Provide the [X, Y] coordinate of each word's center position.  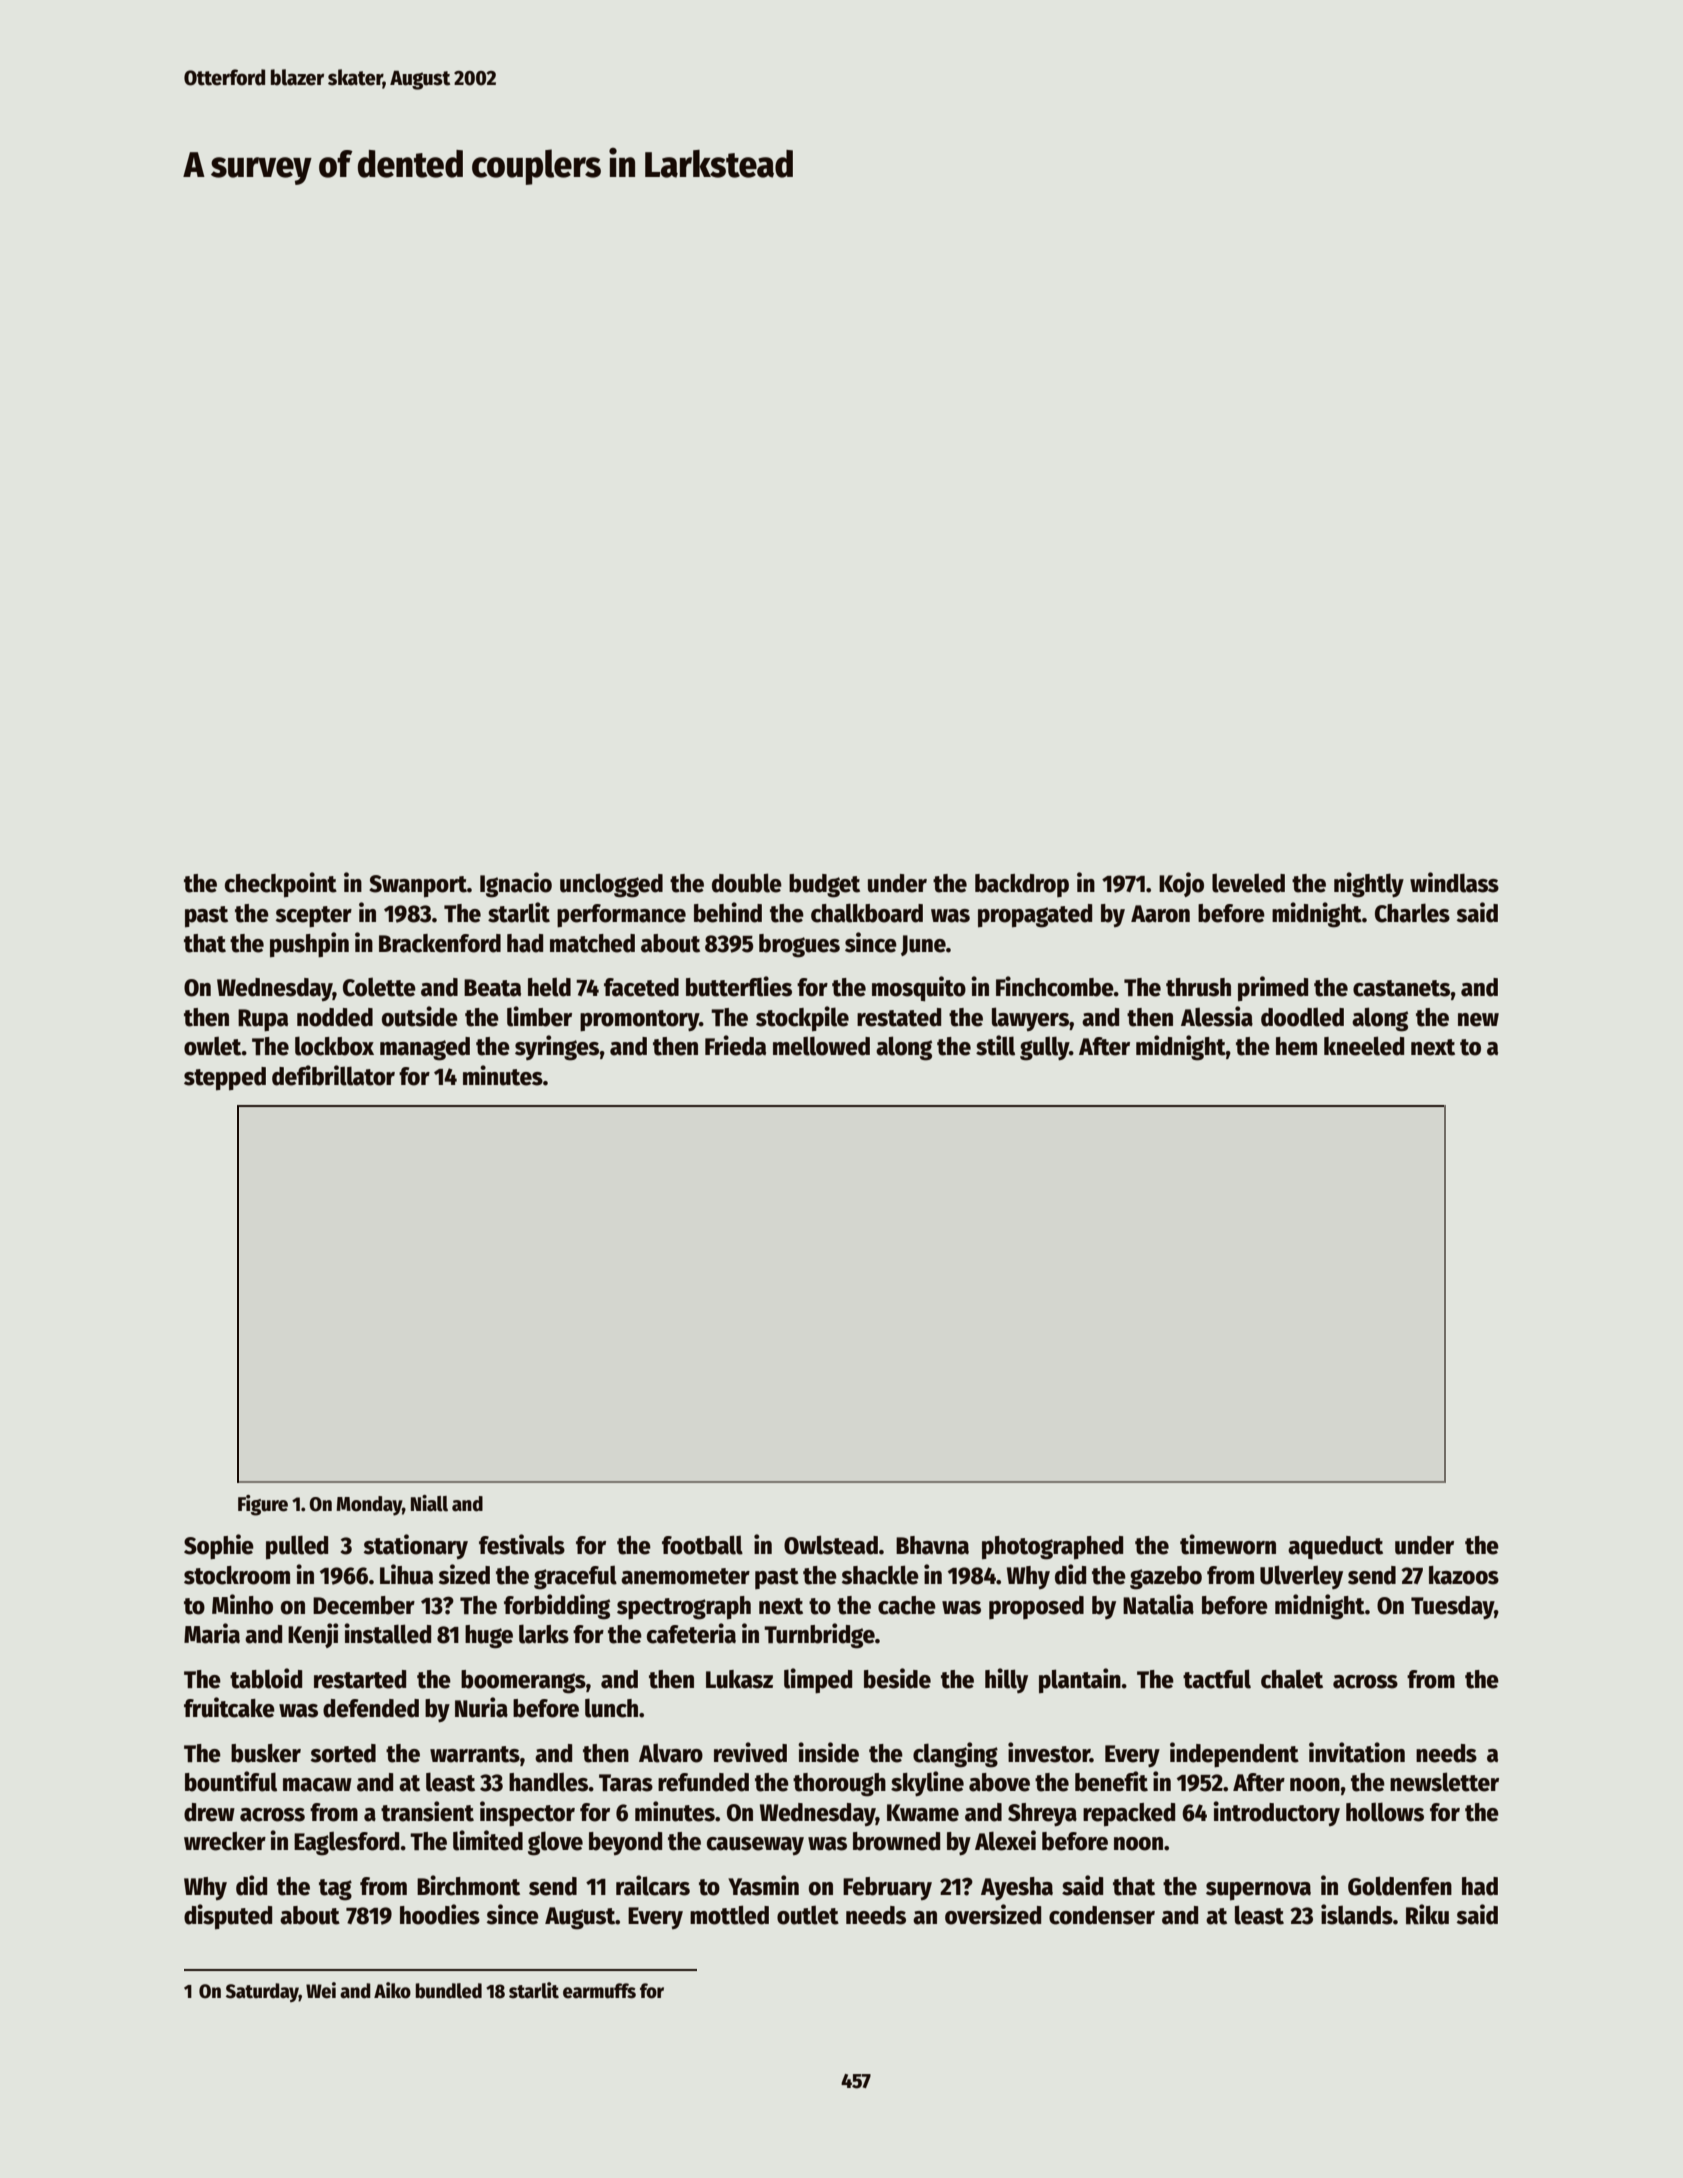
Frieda [735, 1045]
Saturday [262, 1992]
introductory [1276, 1813]
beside [897, 1678]
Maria [212, 1633]
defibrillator [333, 1075]
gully [1044, 1048]
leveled [1248, 883]
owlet [213, 1046]
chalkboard [867, 913]
